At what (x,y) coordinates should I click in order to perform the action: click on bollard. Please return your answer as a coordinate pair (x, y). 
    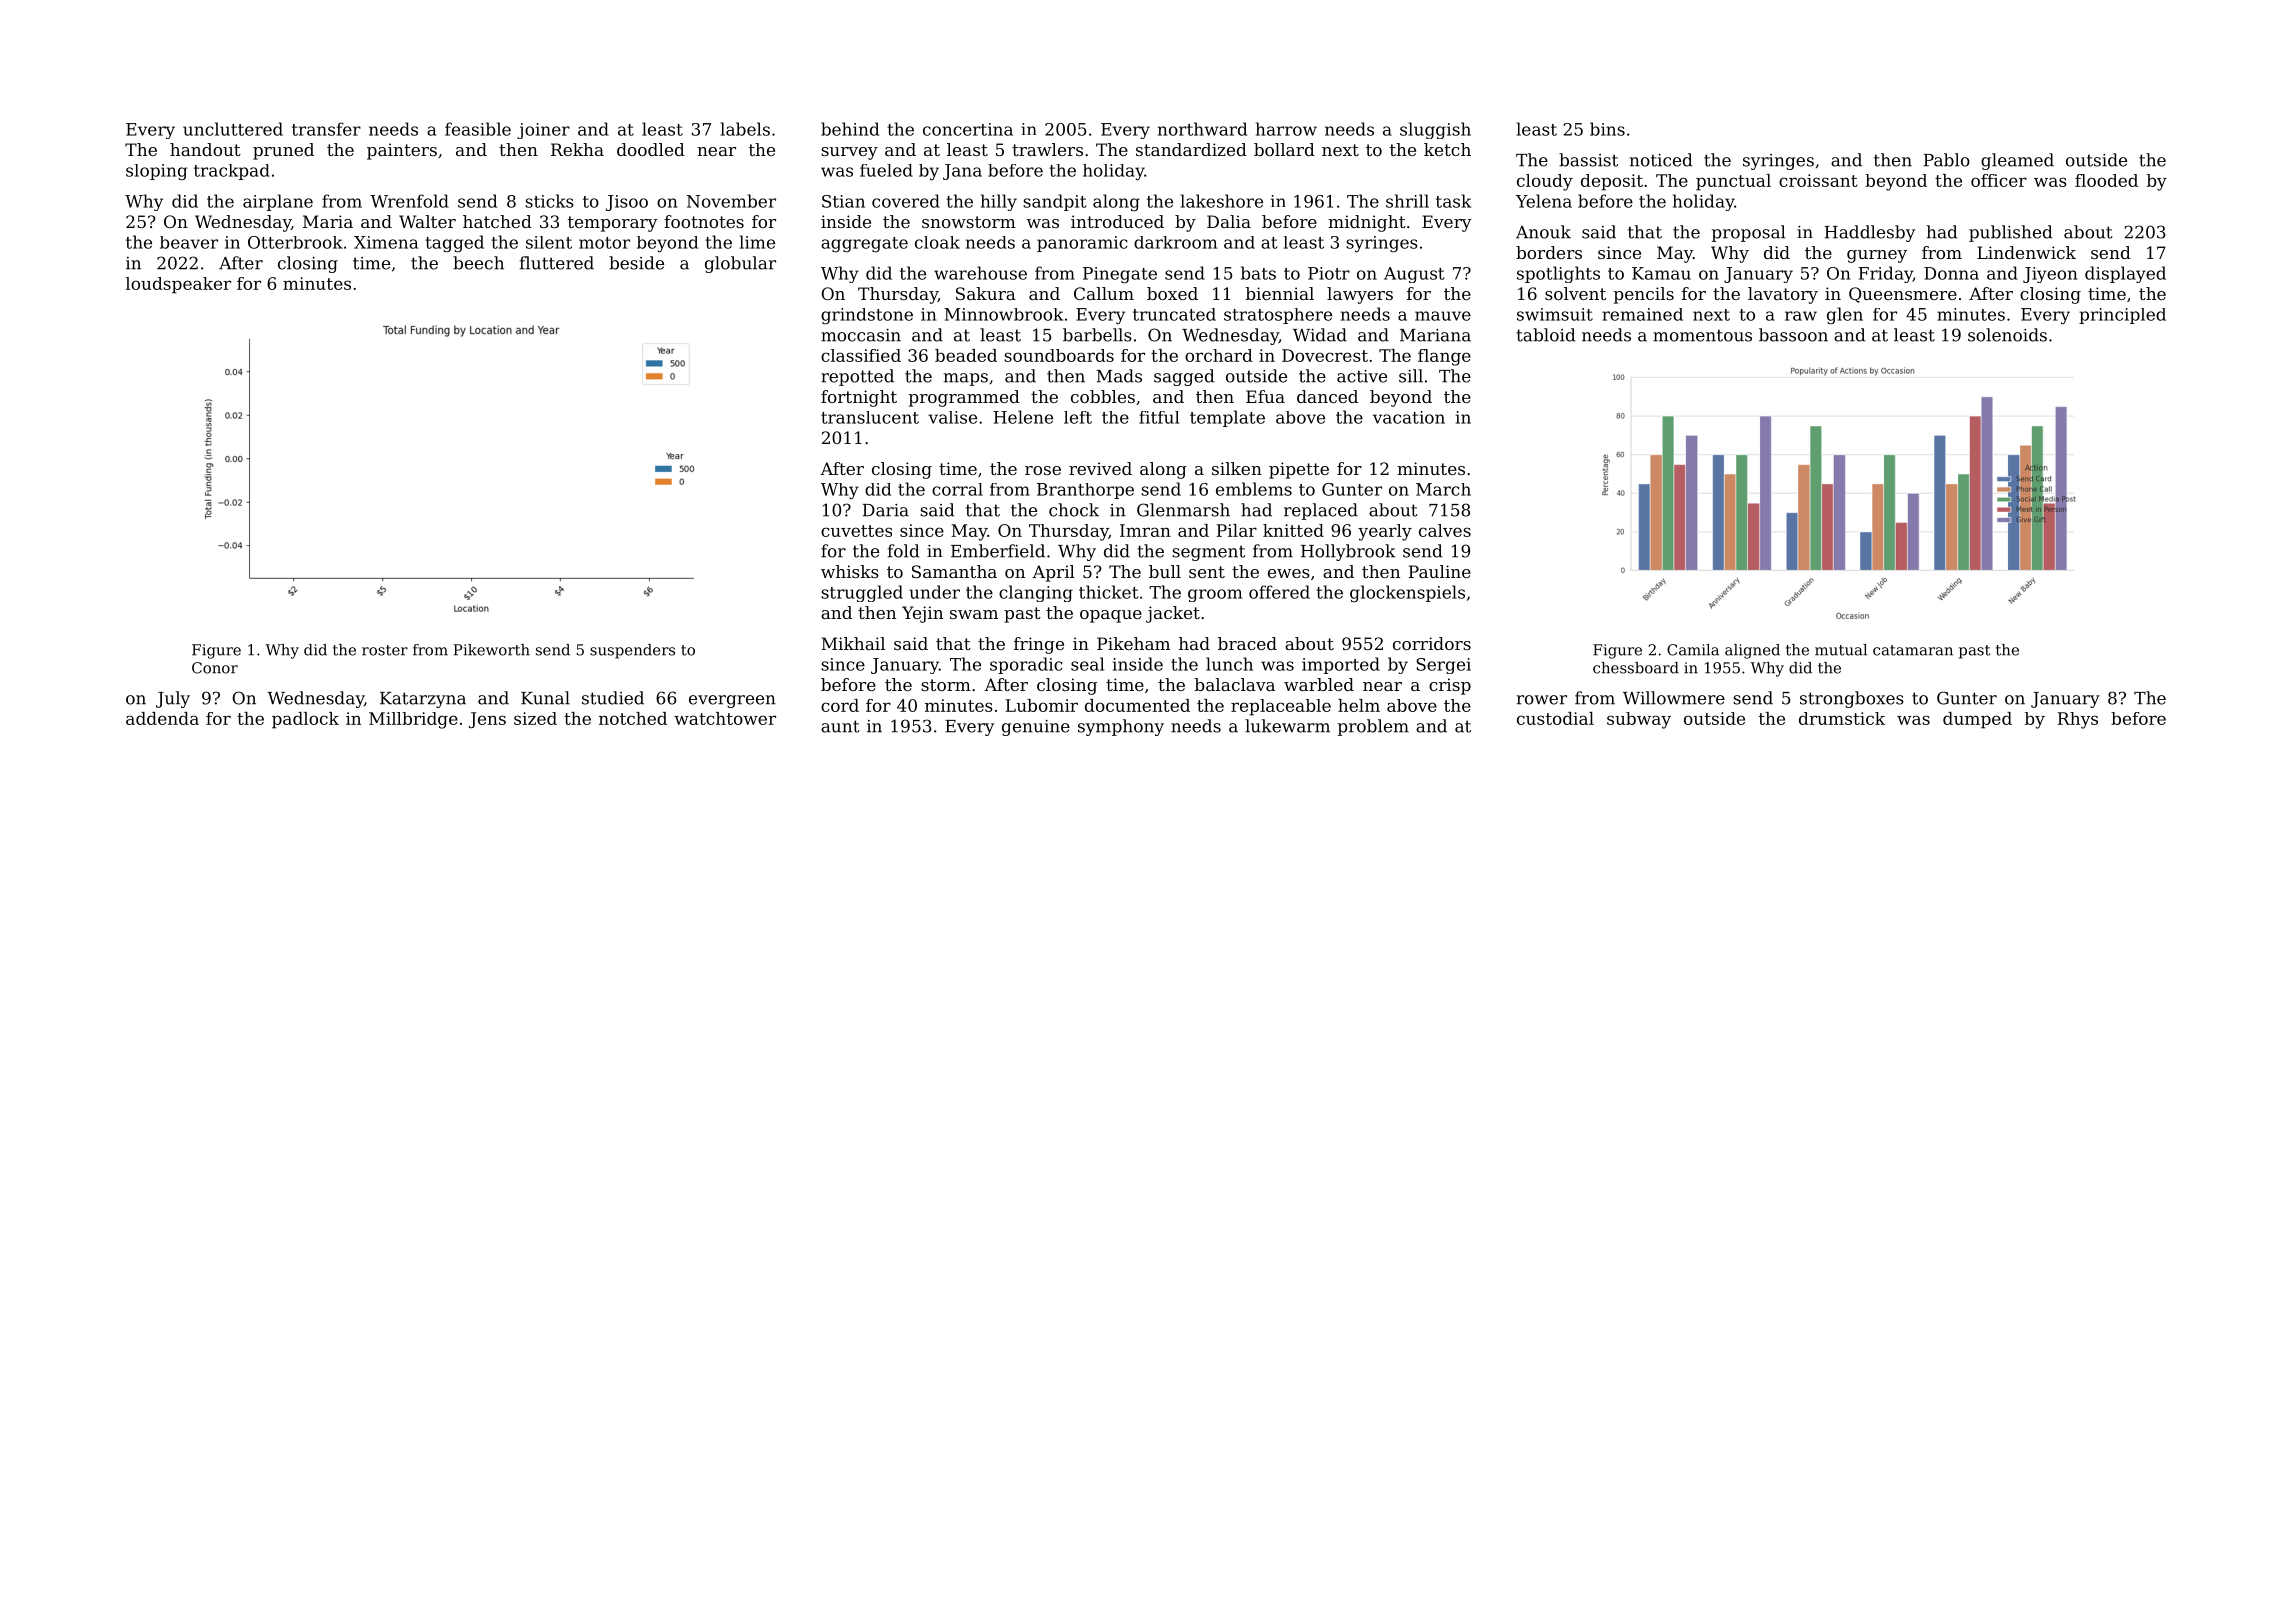
    Looking at the image, I should click on (1284, 149).
